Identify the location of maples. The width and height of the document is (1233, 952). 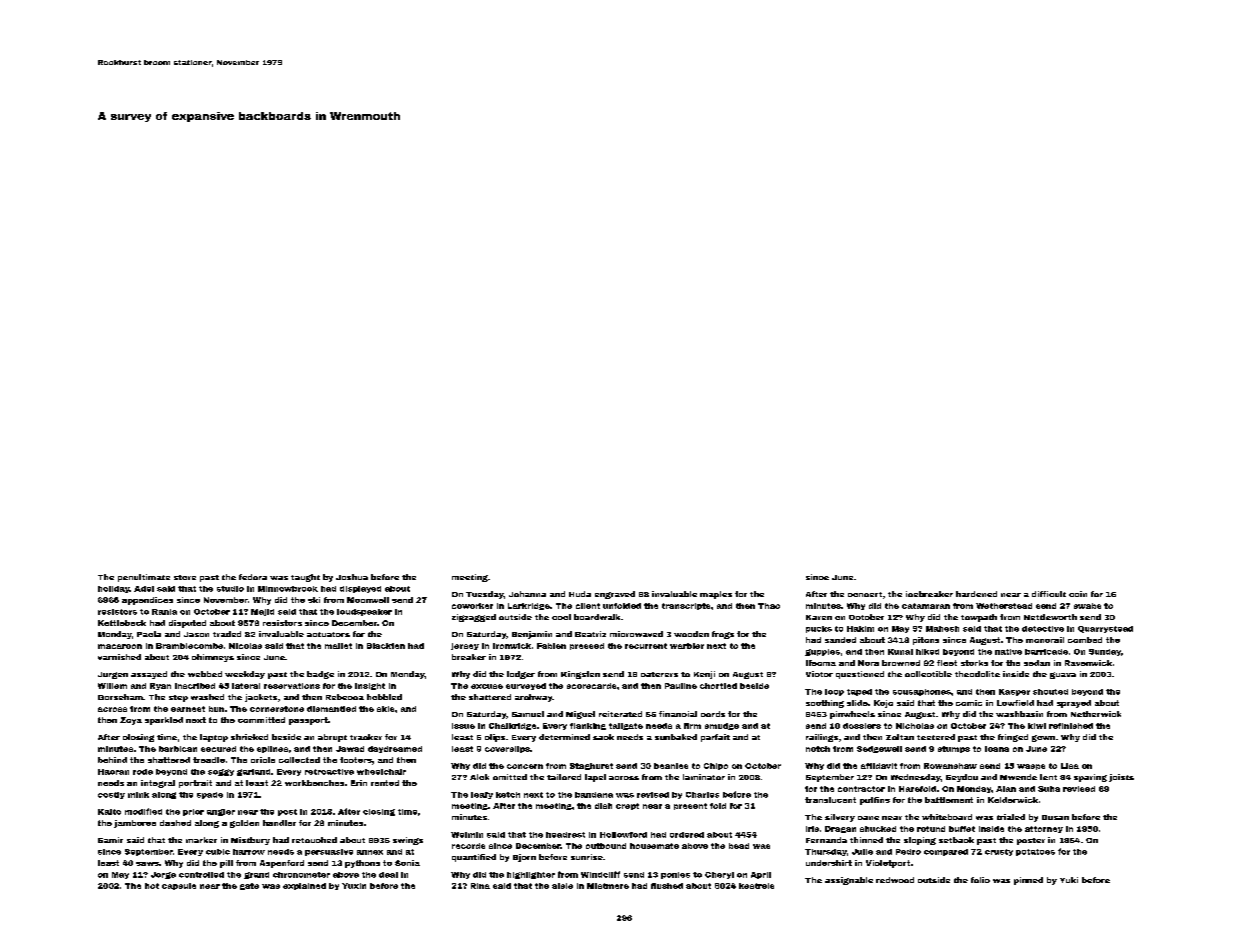
(716, 595).
